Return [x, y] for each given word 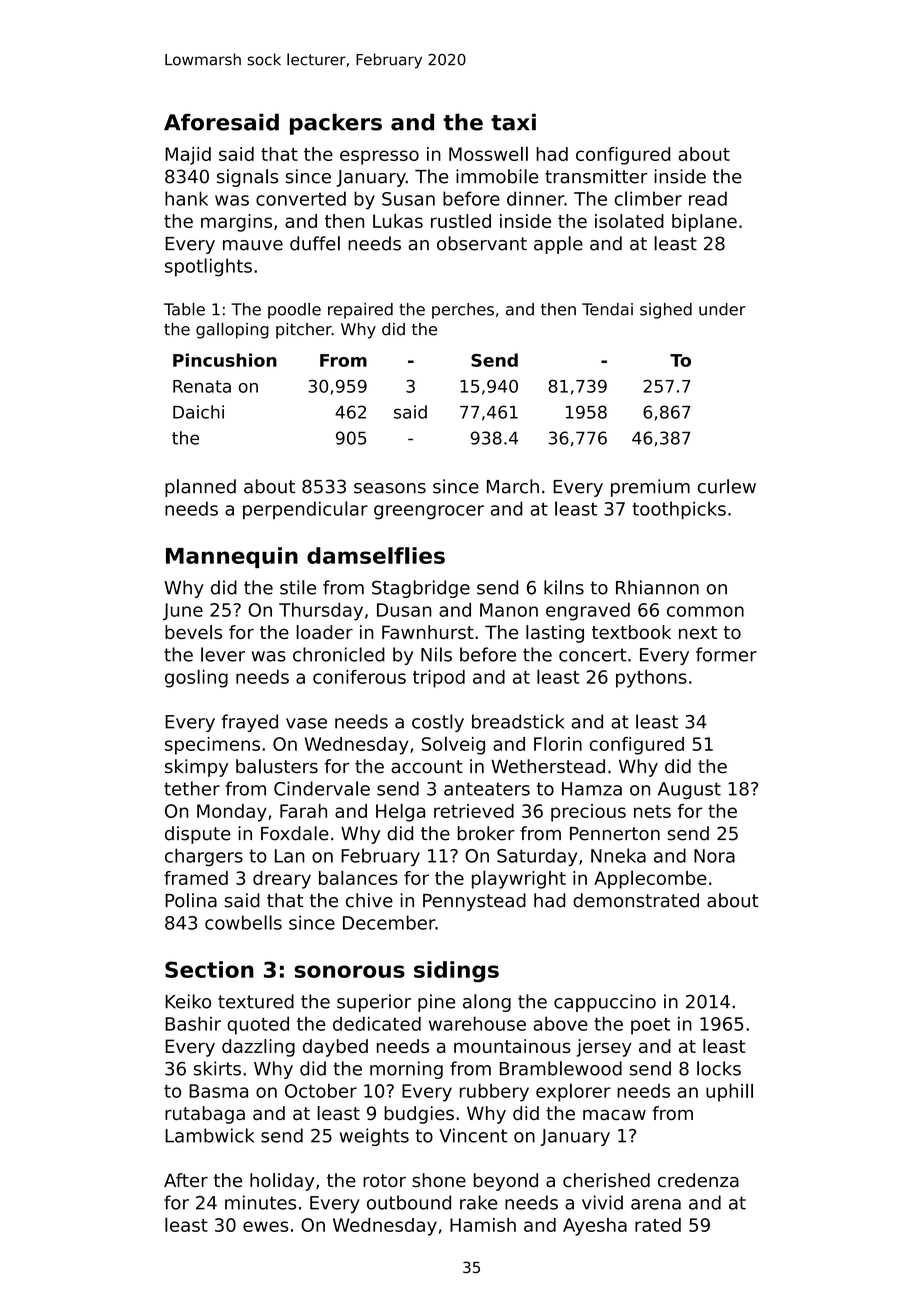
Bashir [193, 1023]
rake [478, 1202]
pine [436, 1003]
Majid [188, 156]
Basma [218, 1091]
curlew [727, 486]
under [722, 309]
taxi [513, 122]
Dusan [404, 610]
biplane [704, 223]
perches [463, 311]
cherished [606, 1180]
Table [184, 309]
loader [325, 632]
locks [719, 1068]
